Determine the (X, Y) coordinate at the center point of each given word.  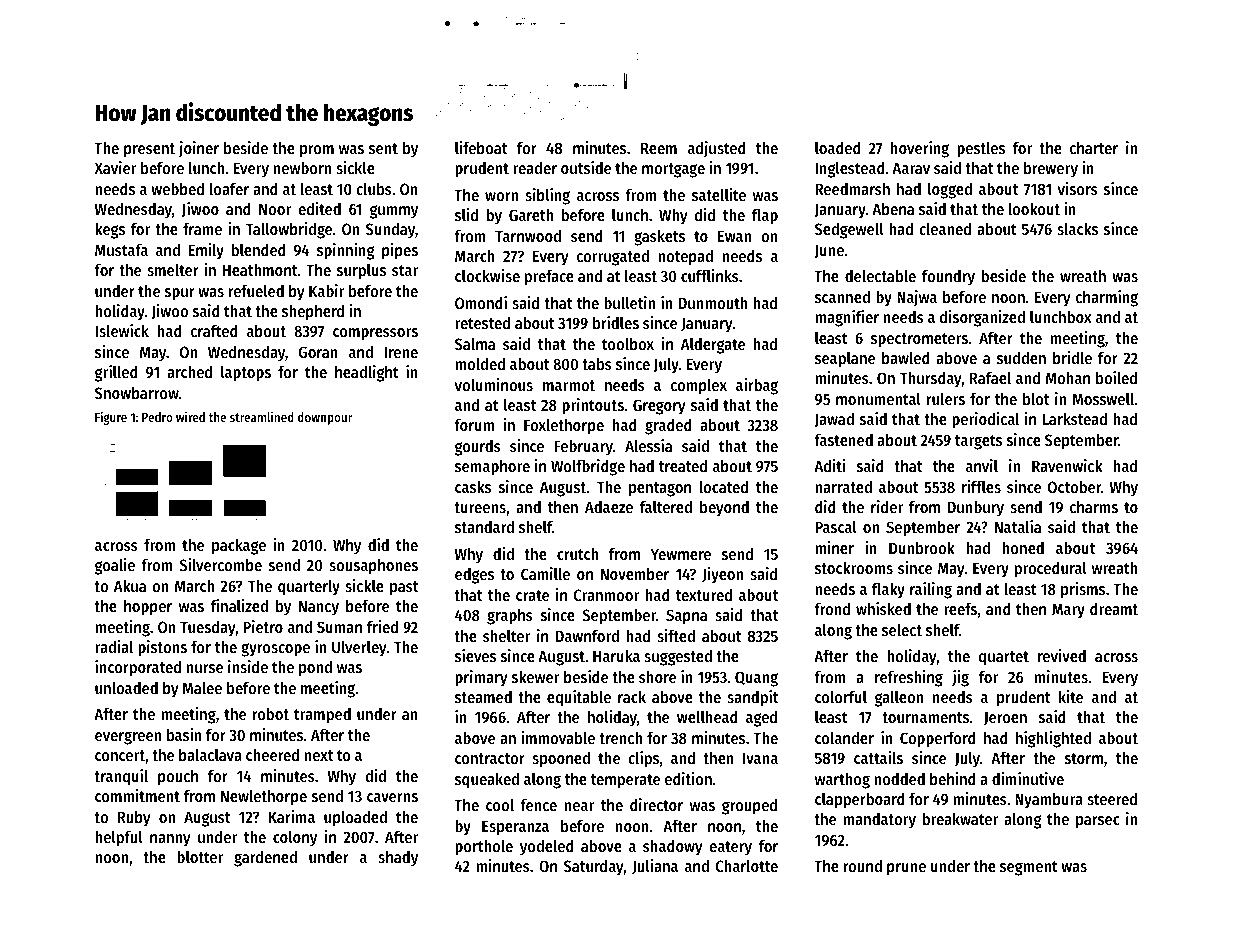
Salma (475, 344)
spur (180, 294)
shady (398, 859)
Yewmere (681, 554)
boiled (1116, 377)
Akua (130, 586)
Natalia (1018, 526)
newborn (303, 168)
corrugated (613, 258)
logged (950, 191)
